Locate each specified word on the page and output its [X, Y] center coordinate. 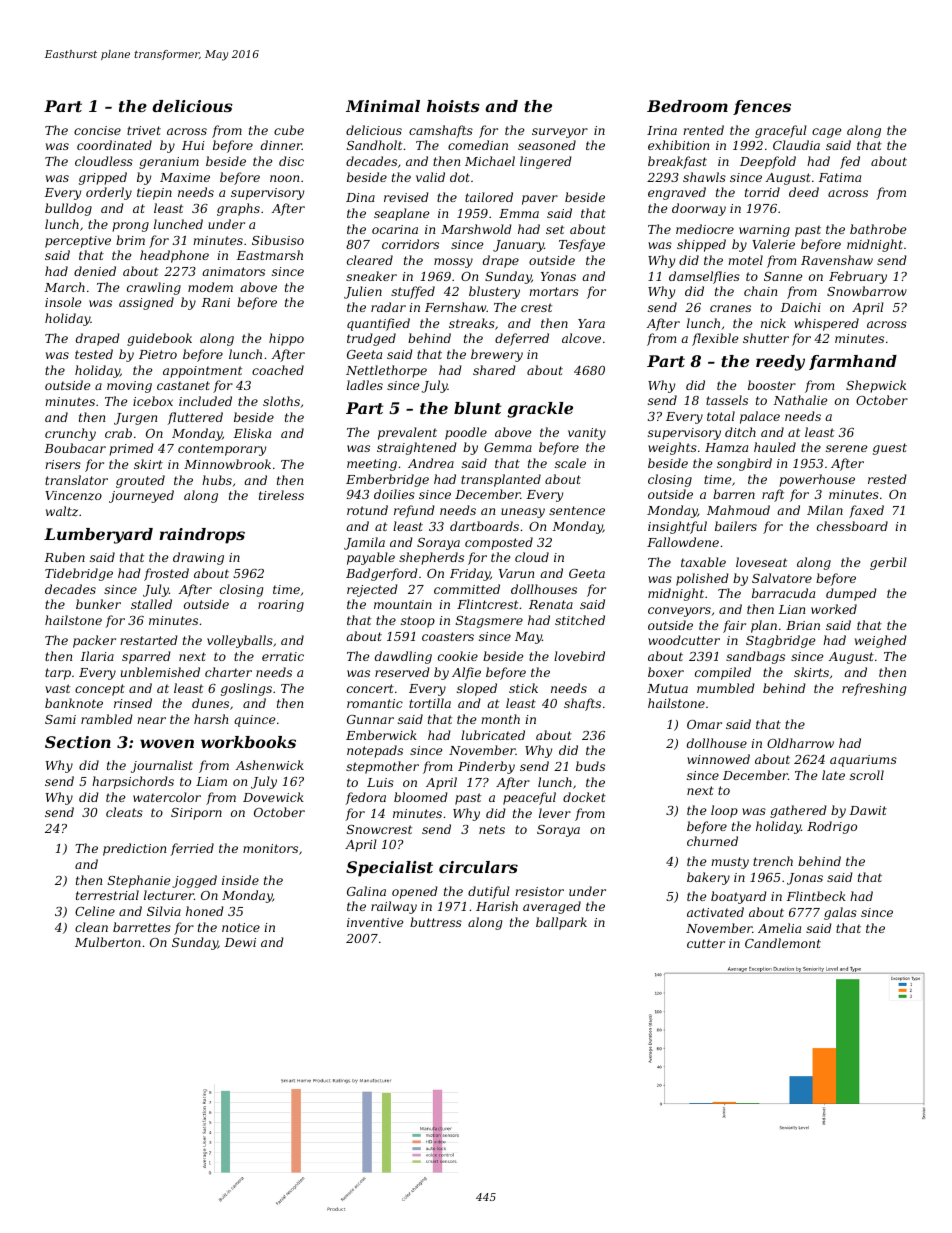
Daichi [800, 307]
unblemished [160, 672]
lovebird [579, 656]
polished [702, 579]
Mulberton [108, 942]
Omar [704, 724]
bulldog [68, 209]
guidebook [159, 339]
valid [430, 177]
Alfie [466, 673]
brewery [497, 355]
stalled [151, 604]
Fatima [839, 177]
